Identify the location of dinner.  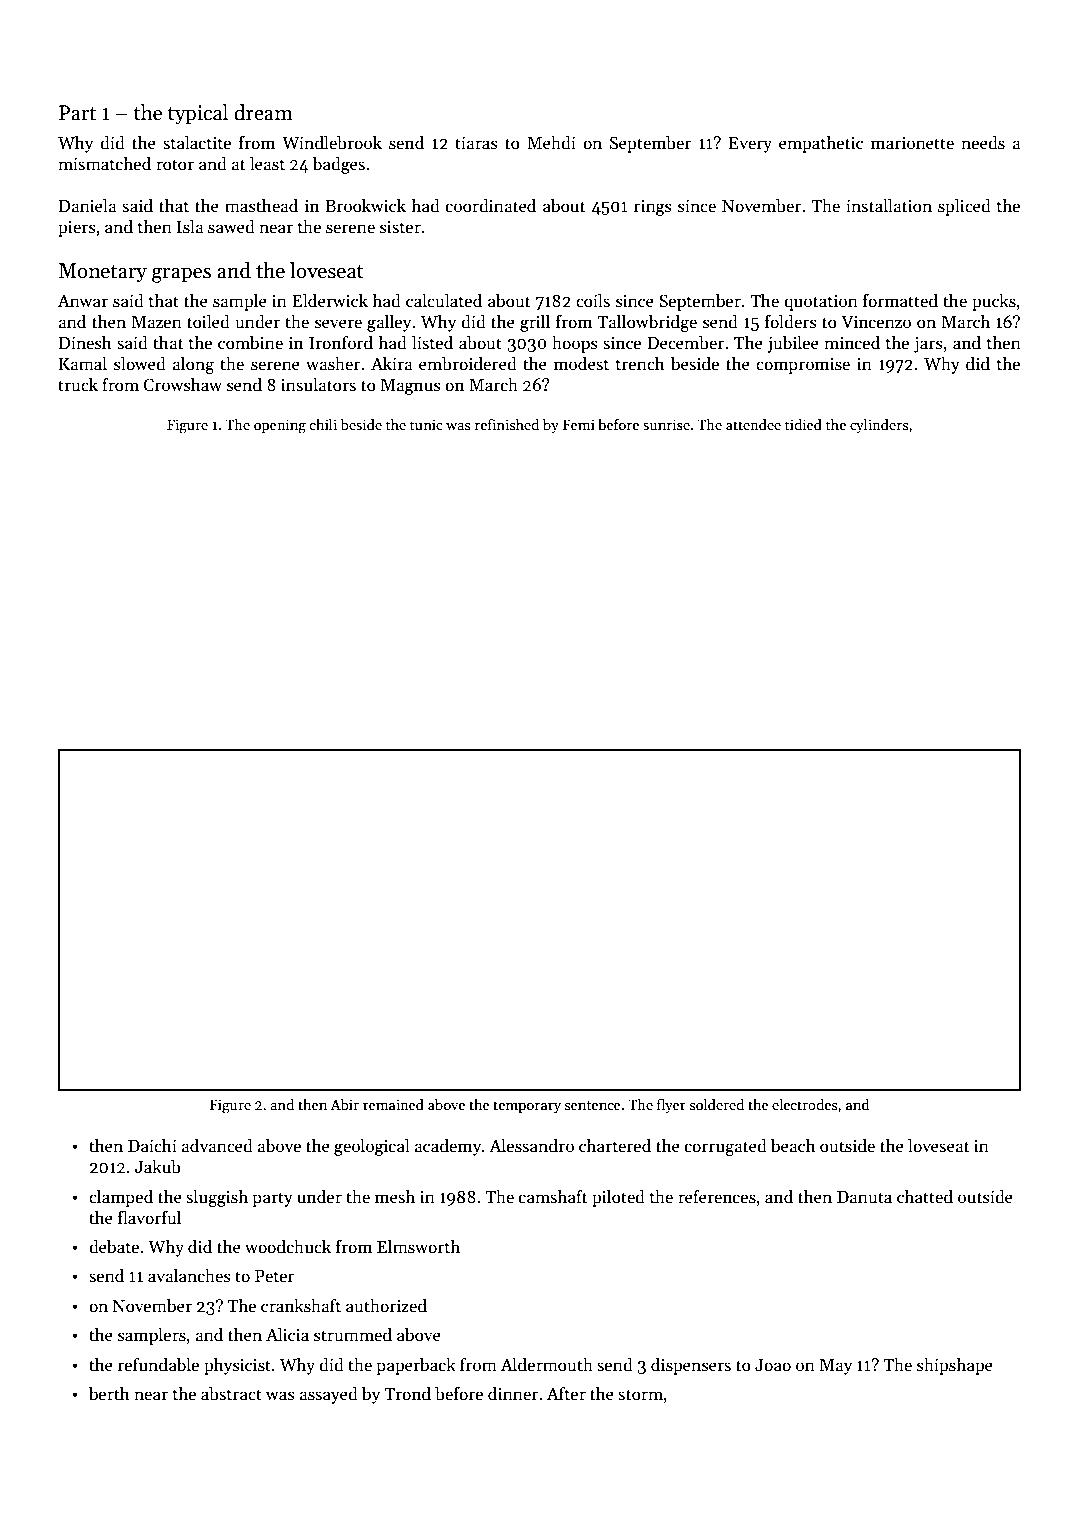
(513, 1394).
